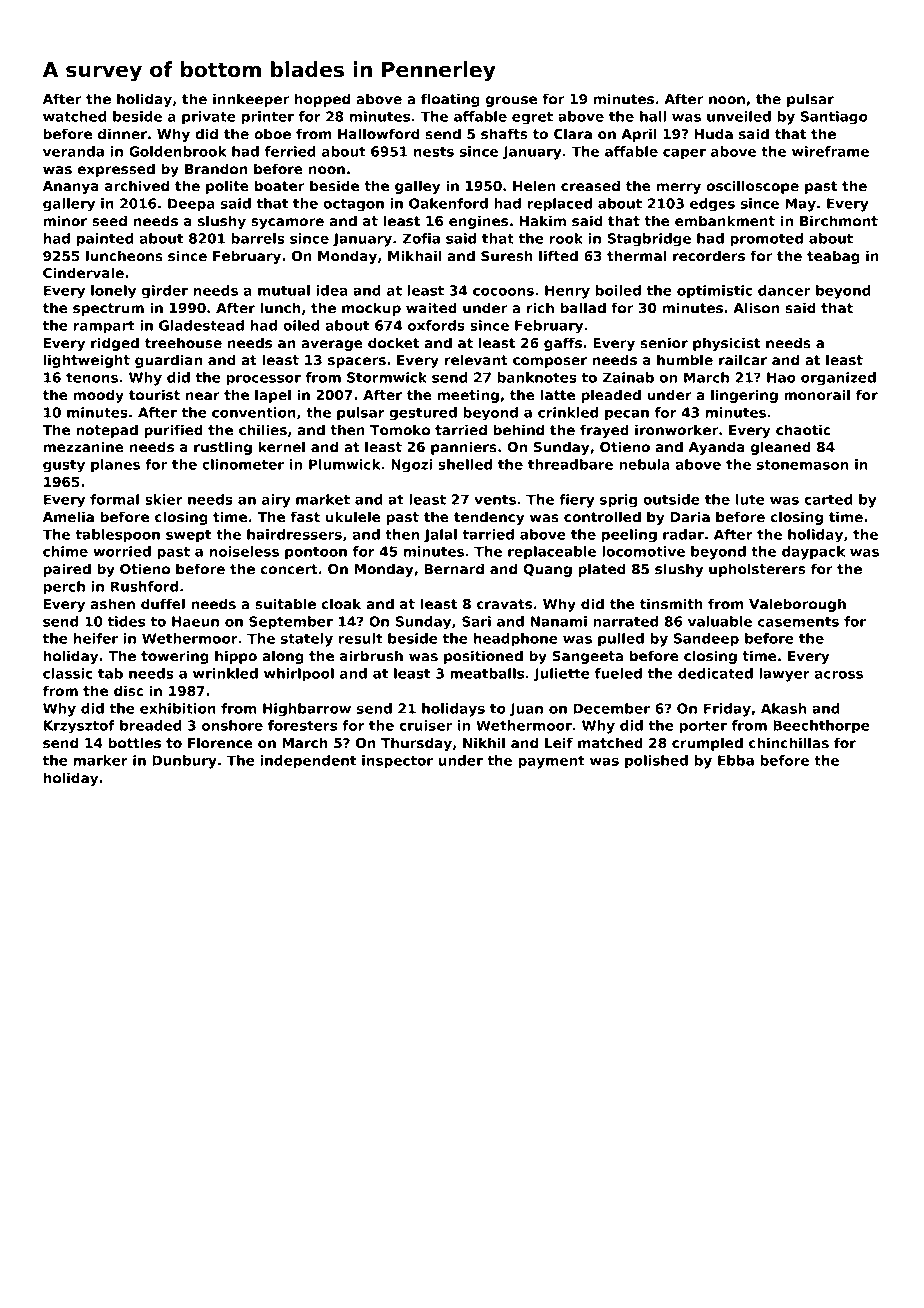 This screenshot has width=924, height=1308. What do you see at coordinates (75, 116) in the screenshot?
I see `watched` at bounding box center [75, 116].
